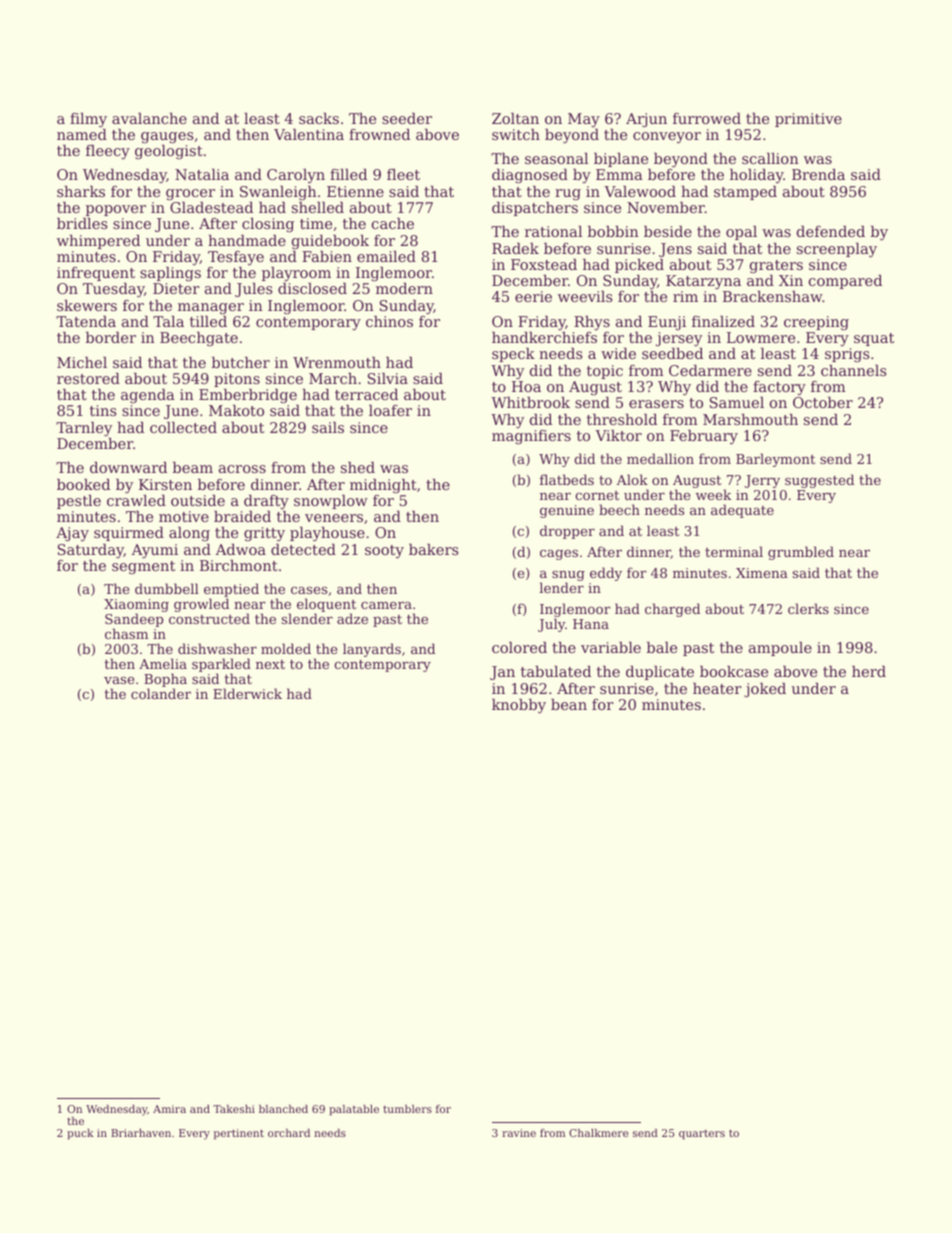 The width and height of the page is (952, 1233). Describe the element at coordinates (818, 174) in the page. I see `Brenda` at that location.
